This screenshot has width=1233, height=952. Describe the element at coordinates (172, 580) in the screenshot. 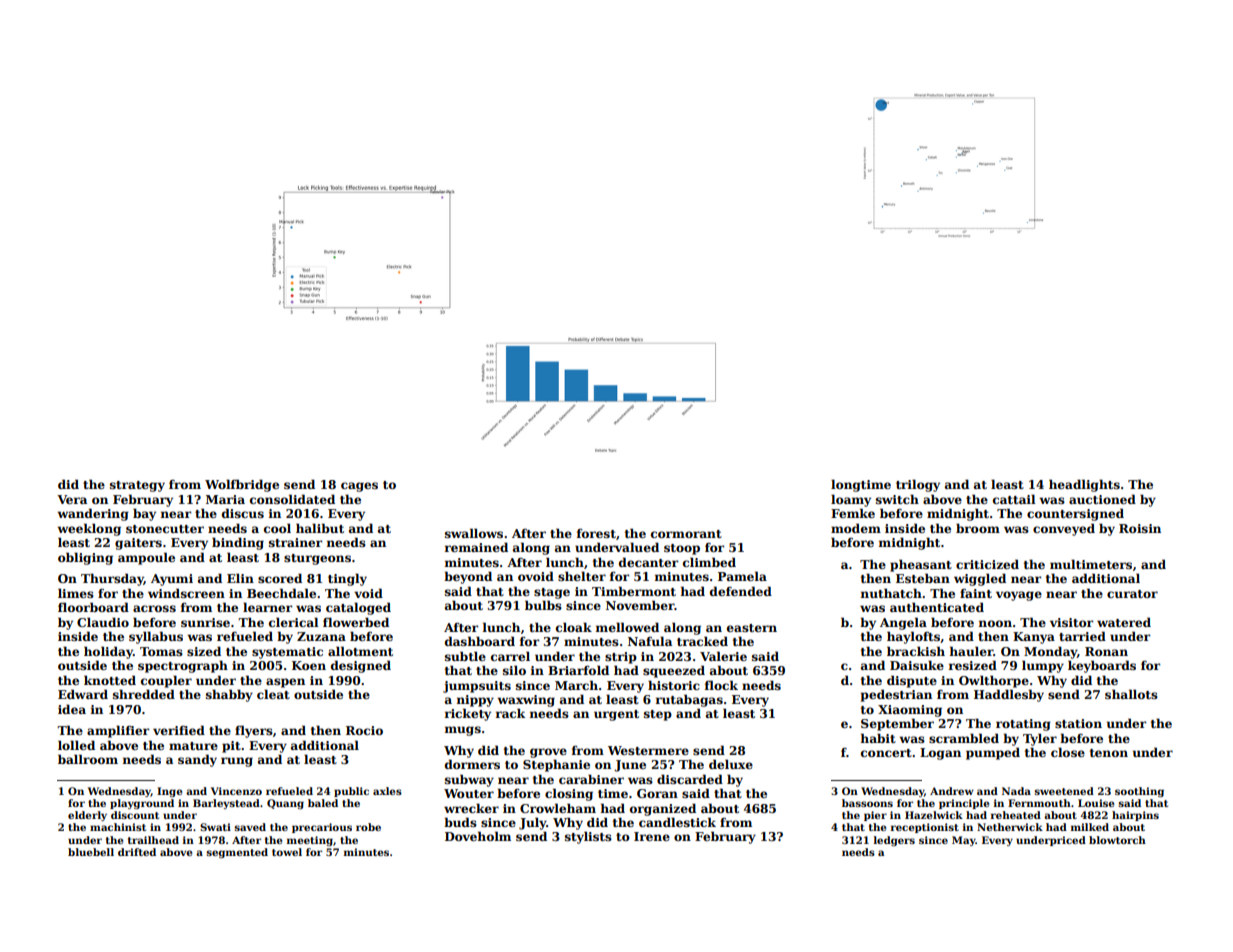

I see `Ayumi` at that location.
